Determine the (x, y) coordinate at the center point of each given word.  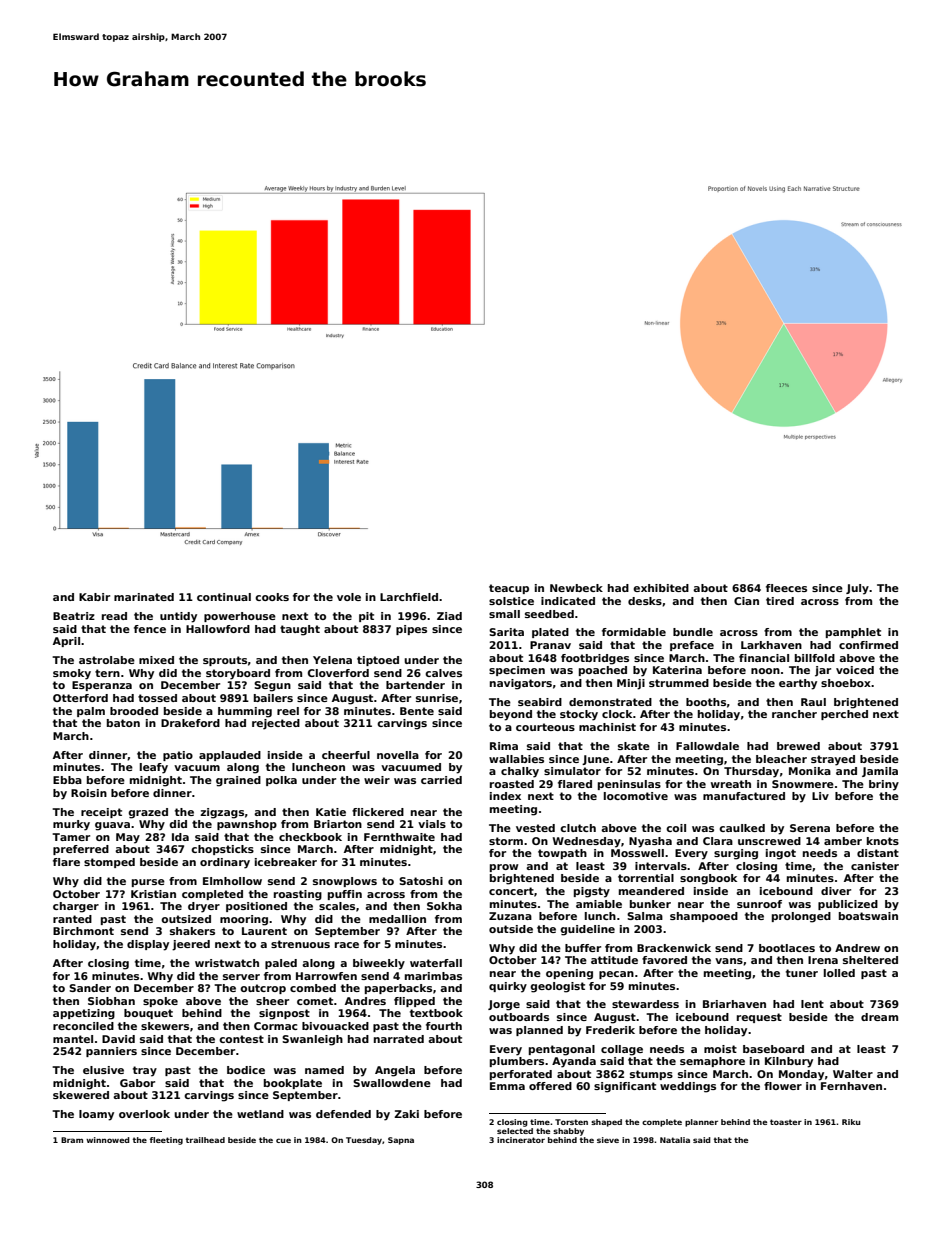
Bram (72, 1140)
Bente (417, 711)
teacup (509, 589)
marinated (144, 597)
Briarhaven (734, 1004)
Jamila (880, 772)
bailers (273, 698)
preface (692, 646)
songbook (708, 879)
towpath (562, 854)
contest (241, 1039)
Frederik (610, 1030)
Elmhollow (232, 881)
